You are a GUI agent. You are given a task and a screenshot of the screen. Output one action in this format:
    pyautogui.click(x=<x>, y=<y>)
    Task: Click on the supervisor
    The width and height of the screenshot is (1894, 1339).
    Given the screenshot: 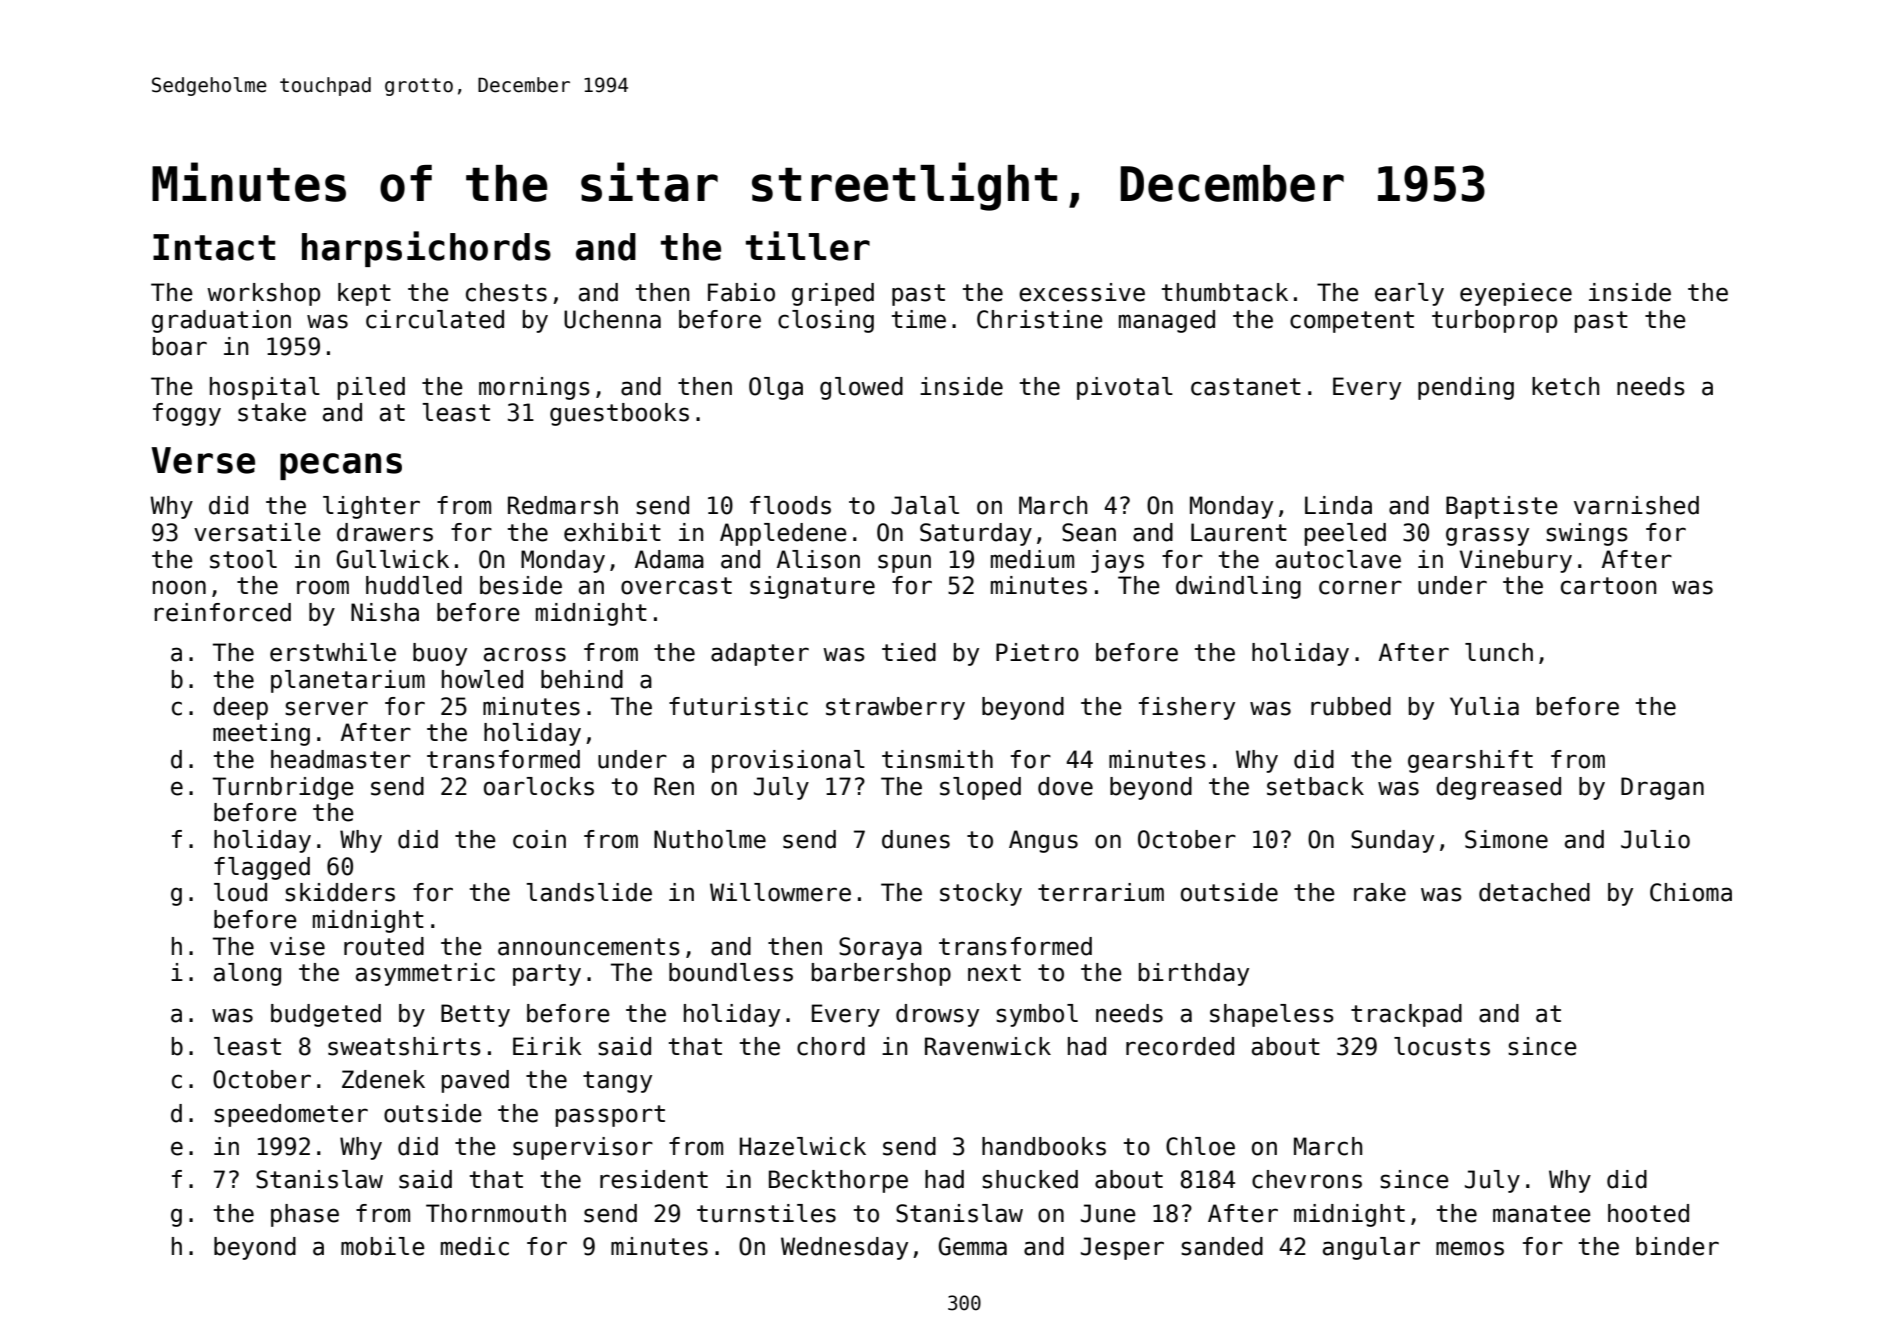 What is the action you would take?
    pyautogui.click(x=583, y=1148)
